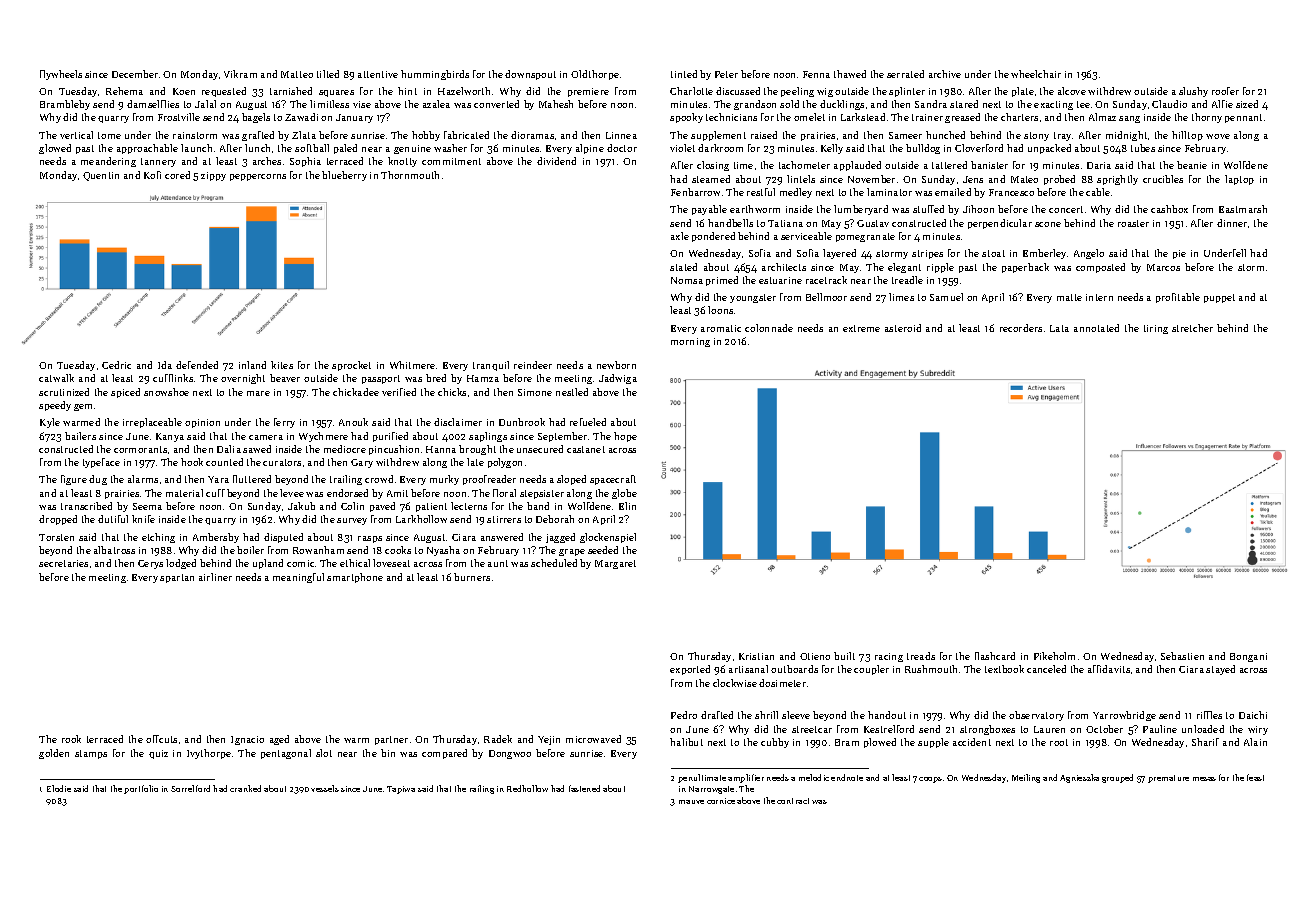 The image size is (1308, 924). What do you see at coordinates (1156, 329) in the screenshot?
I see `tiring` at bounding box center [1156, 329].
